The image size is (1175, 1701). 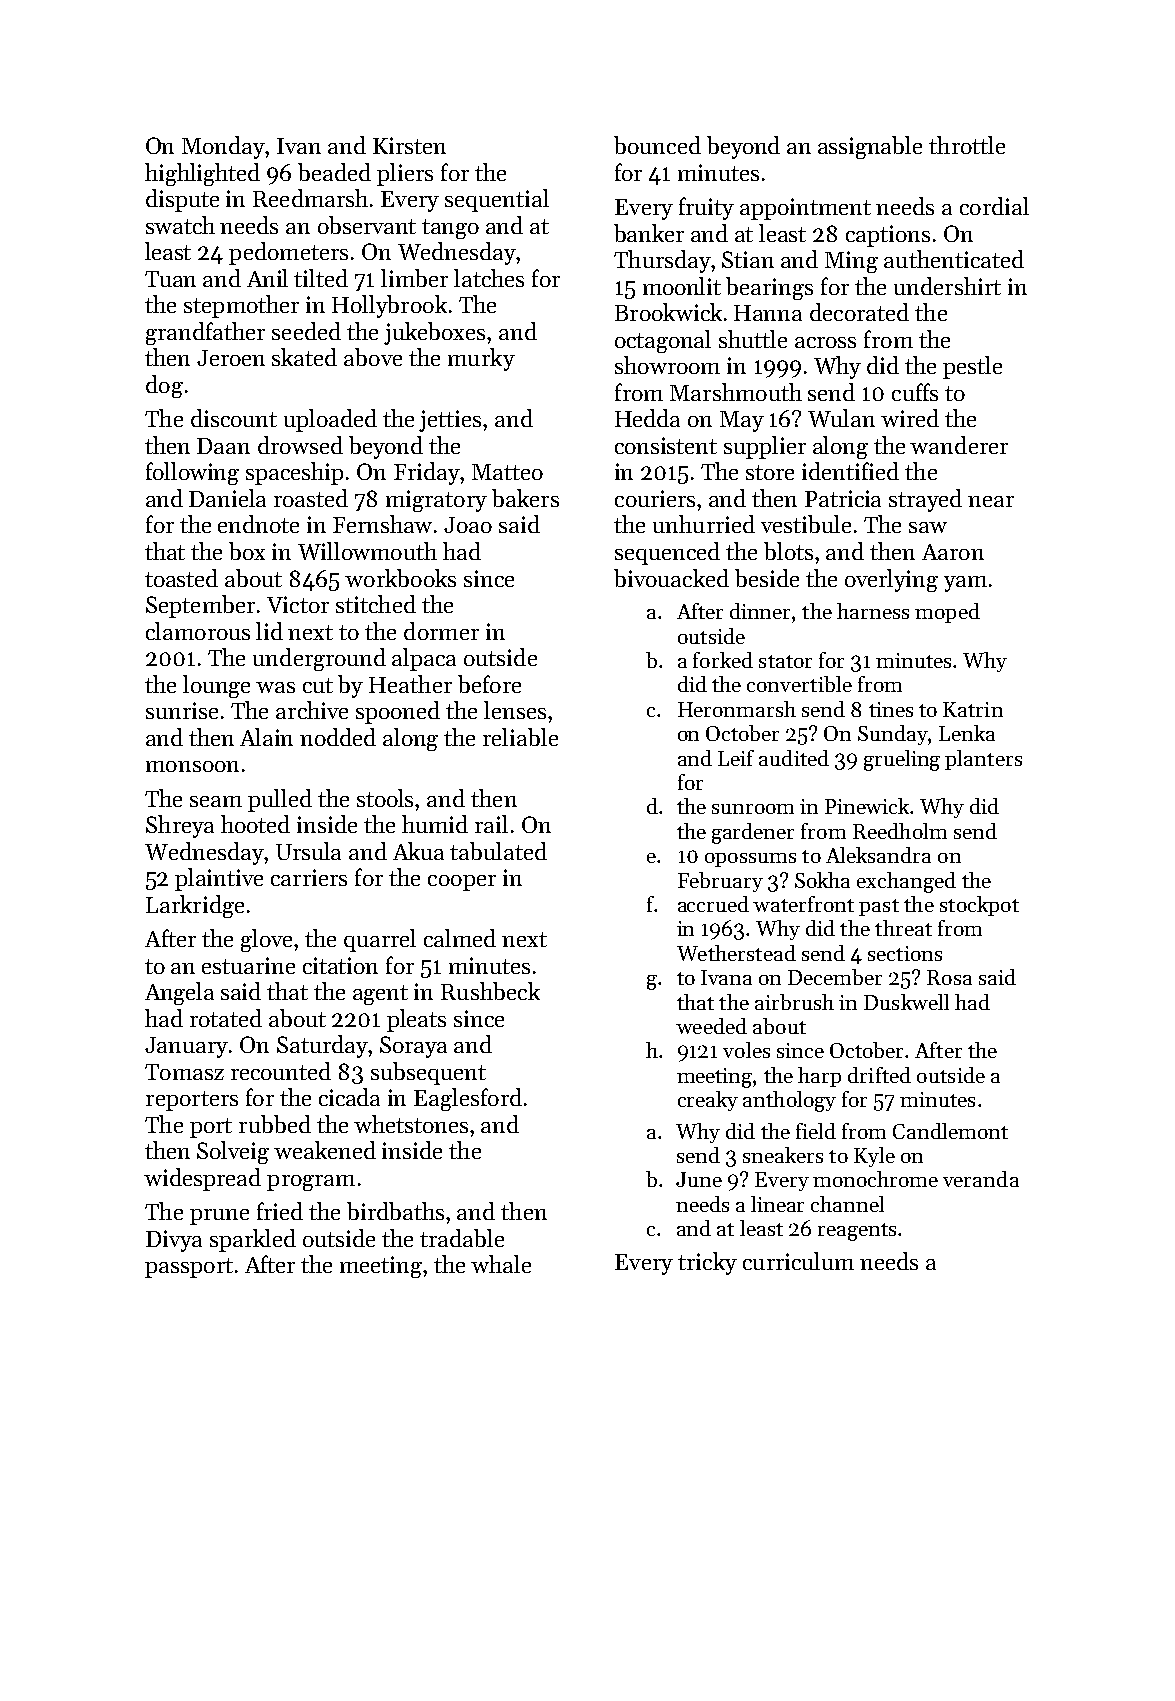 What do you see at coordinates (468, 1099) in the screenshot?
I see `Eaglesford` at bounding box center [468, 1099].
